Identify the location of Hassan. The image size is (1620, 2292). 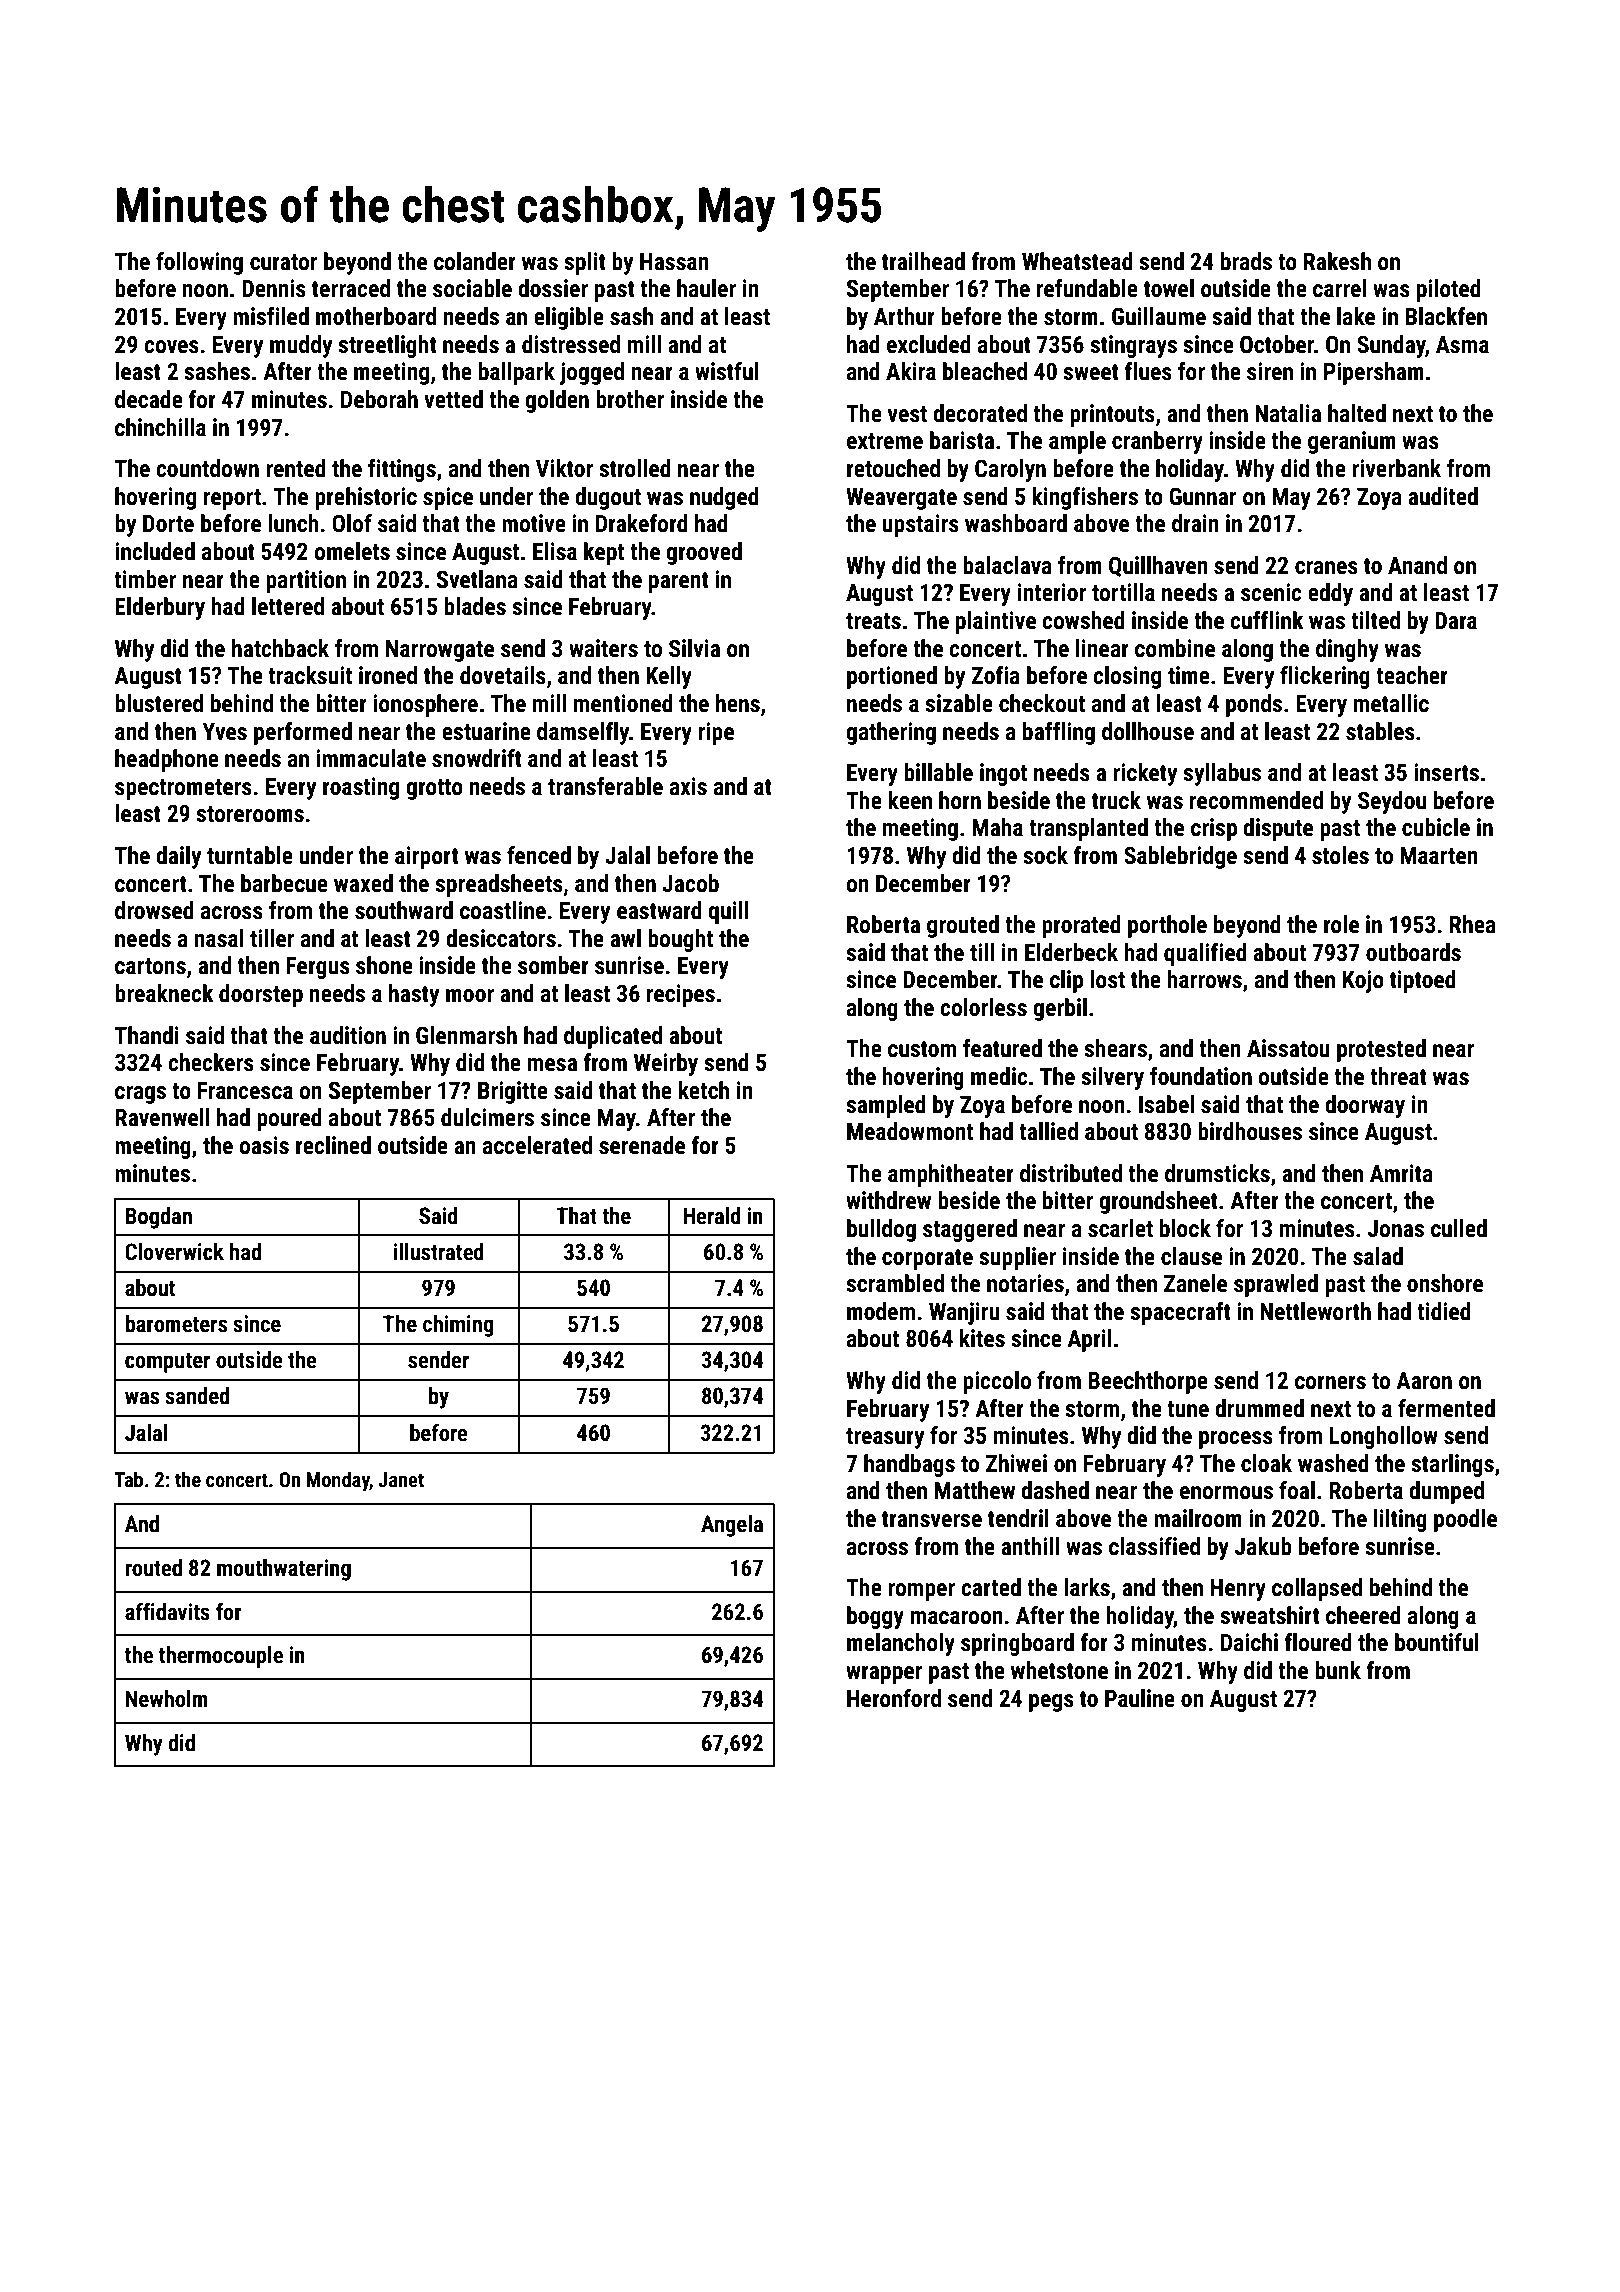
(674, 262).
